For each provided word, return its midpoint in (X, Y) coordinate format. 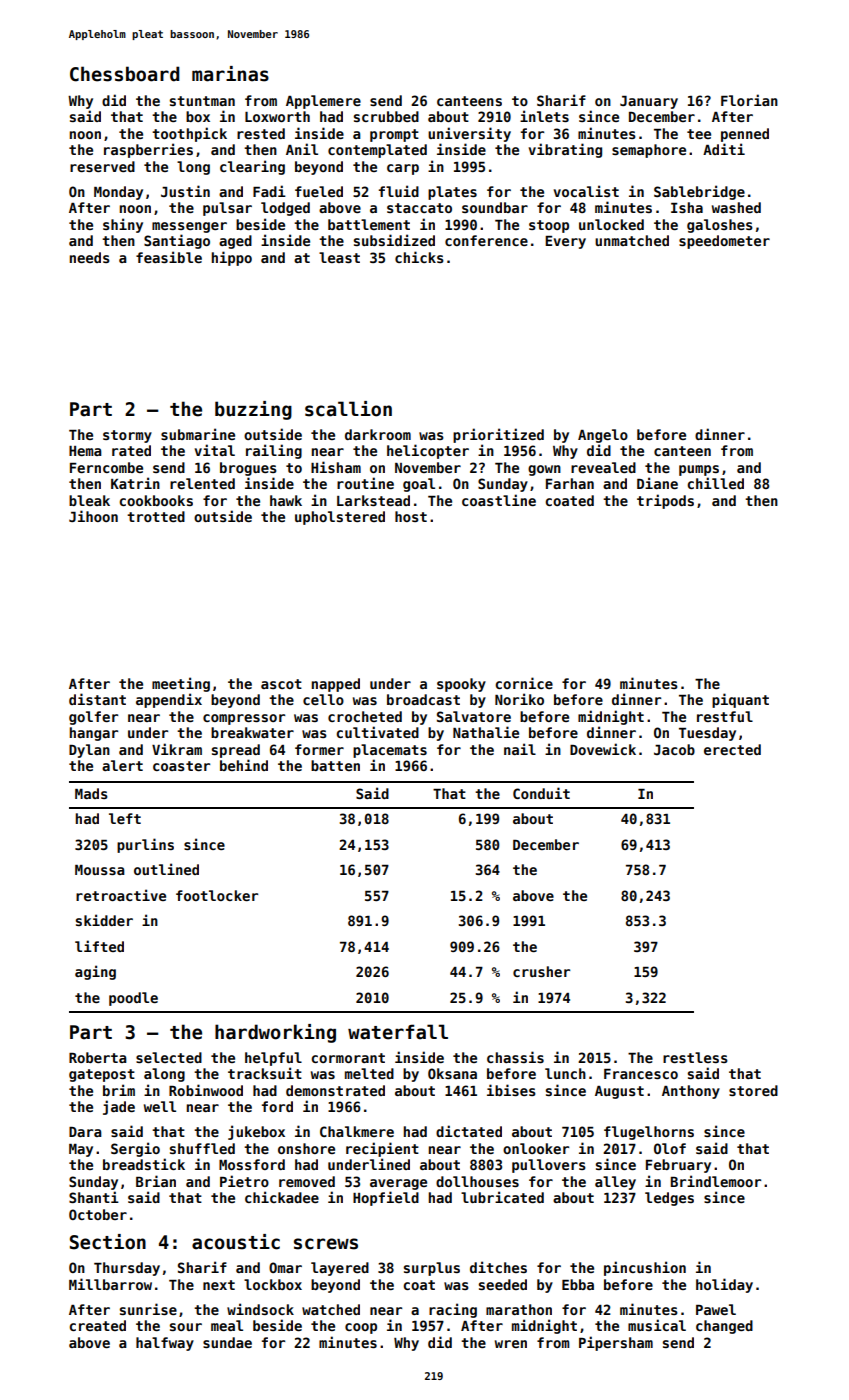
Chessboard (125, 74)
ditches (498, 1267)
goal (419, 485)
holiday (724, 1285)
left (125, 818)
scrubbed (386, 116)
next (219, 1285)
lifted (99, 946)
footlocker (217, 895)
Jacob (674, 749)
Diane (657, 483)
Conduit (541, 793)
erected (732, 749)
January (649, 102)
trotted (156, 516)
